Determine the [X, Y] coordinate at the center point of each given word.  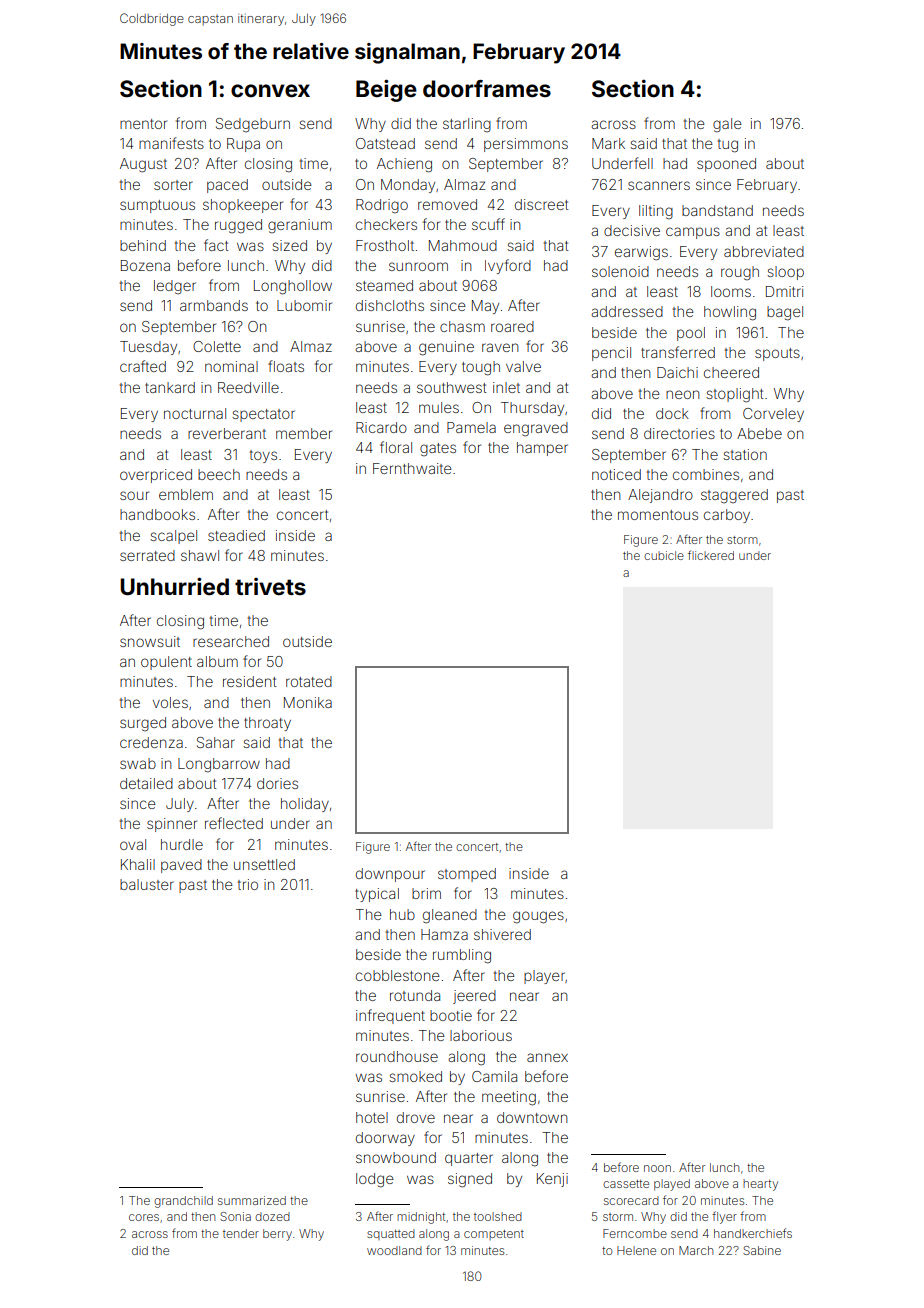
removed [447, 204]
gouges [538, 917]
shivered [502, 934]
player [544, 977]
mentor [143, 124]
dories [277, 783]
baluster [147, 884]
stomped [467, 875]
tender [241, 1233]
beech [219, 474]
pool [691, 334]
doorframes [487, 89]
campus [693, 233]
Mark [608, 143]
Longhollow [293, 287]
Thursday [532, 409]
